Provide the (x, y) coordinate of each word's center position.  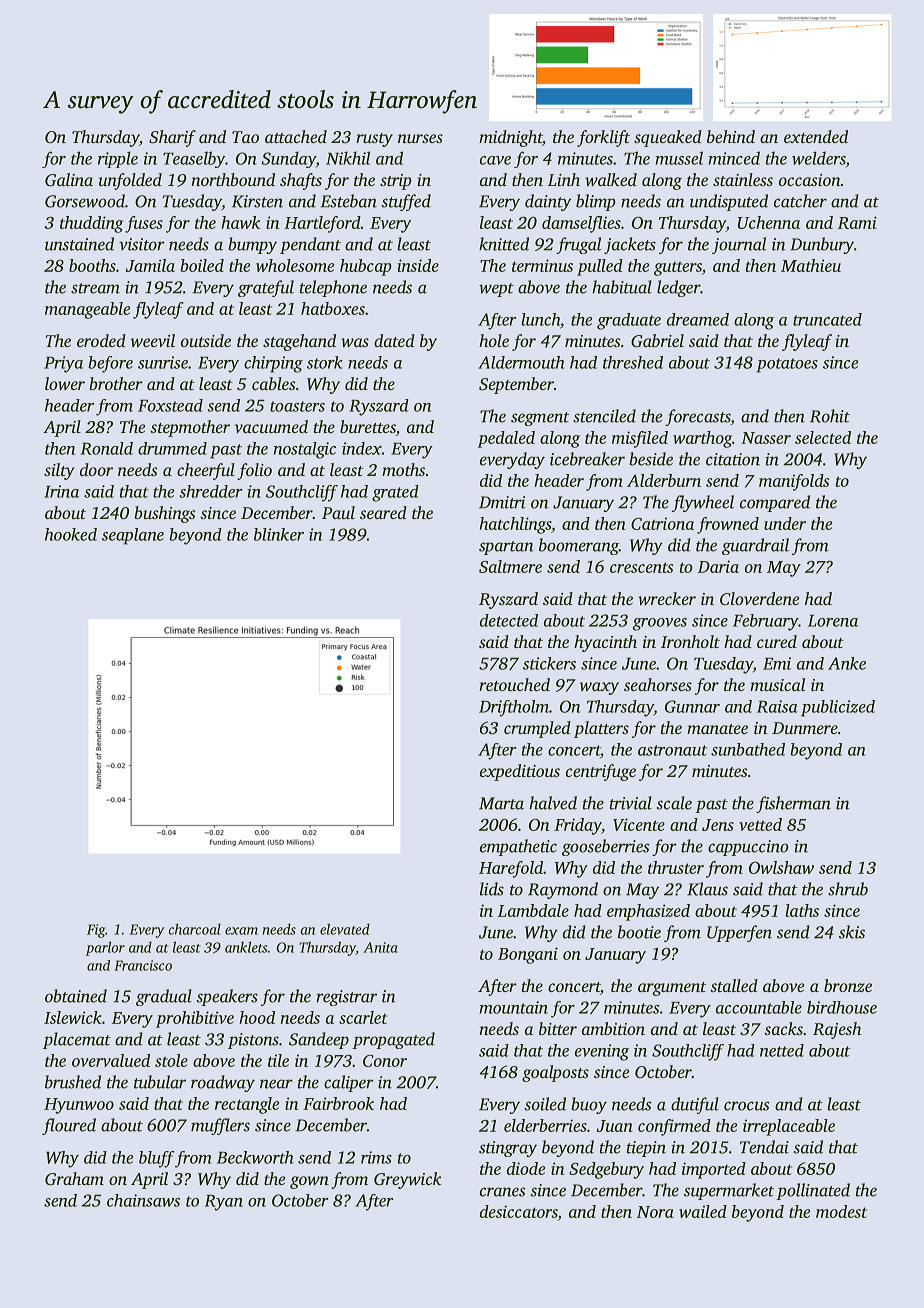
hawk (240, 222)
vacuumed (271, 426)
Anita (380, 947)
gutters (678, 268)
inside (418, 265)
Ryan (224, 1203)
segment (540, 419)
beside (651, 459)
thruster (676, 867)
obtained (76, 996)
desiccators (519, 1213)
